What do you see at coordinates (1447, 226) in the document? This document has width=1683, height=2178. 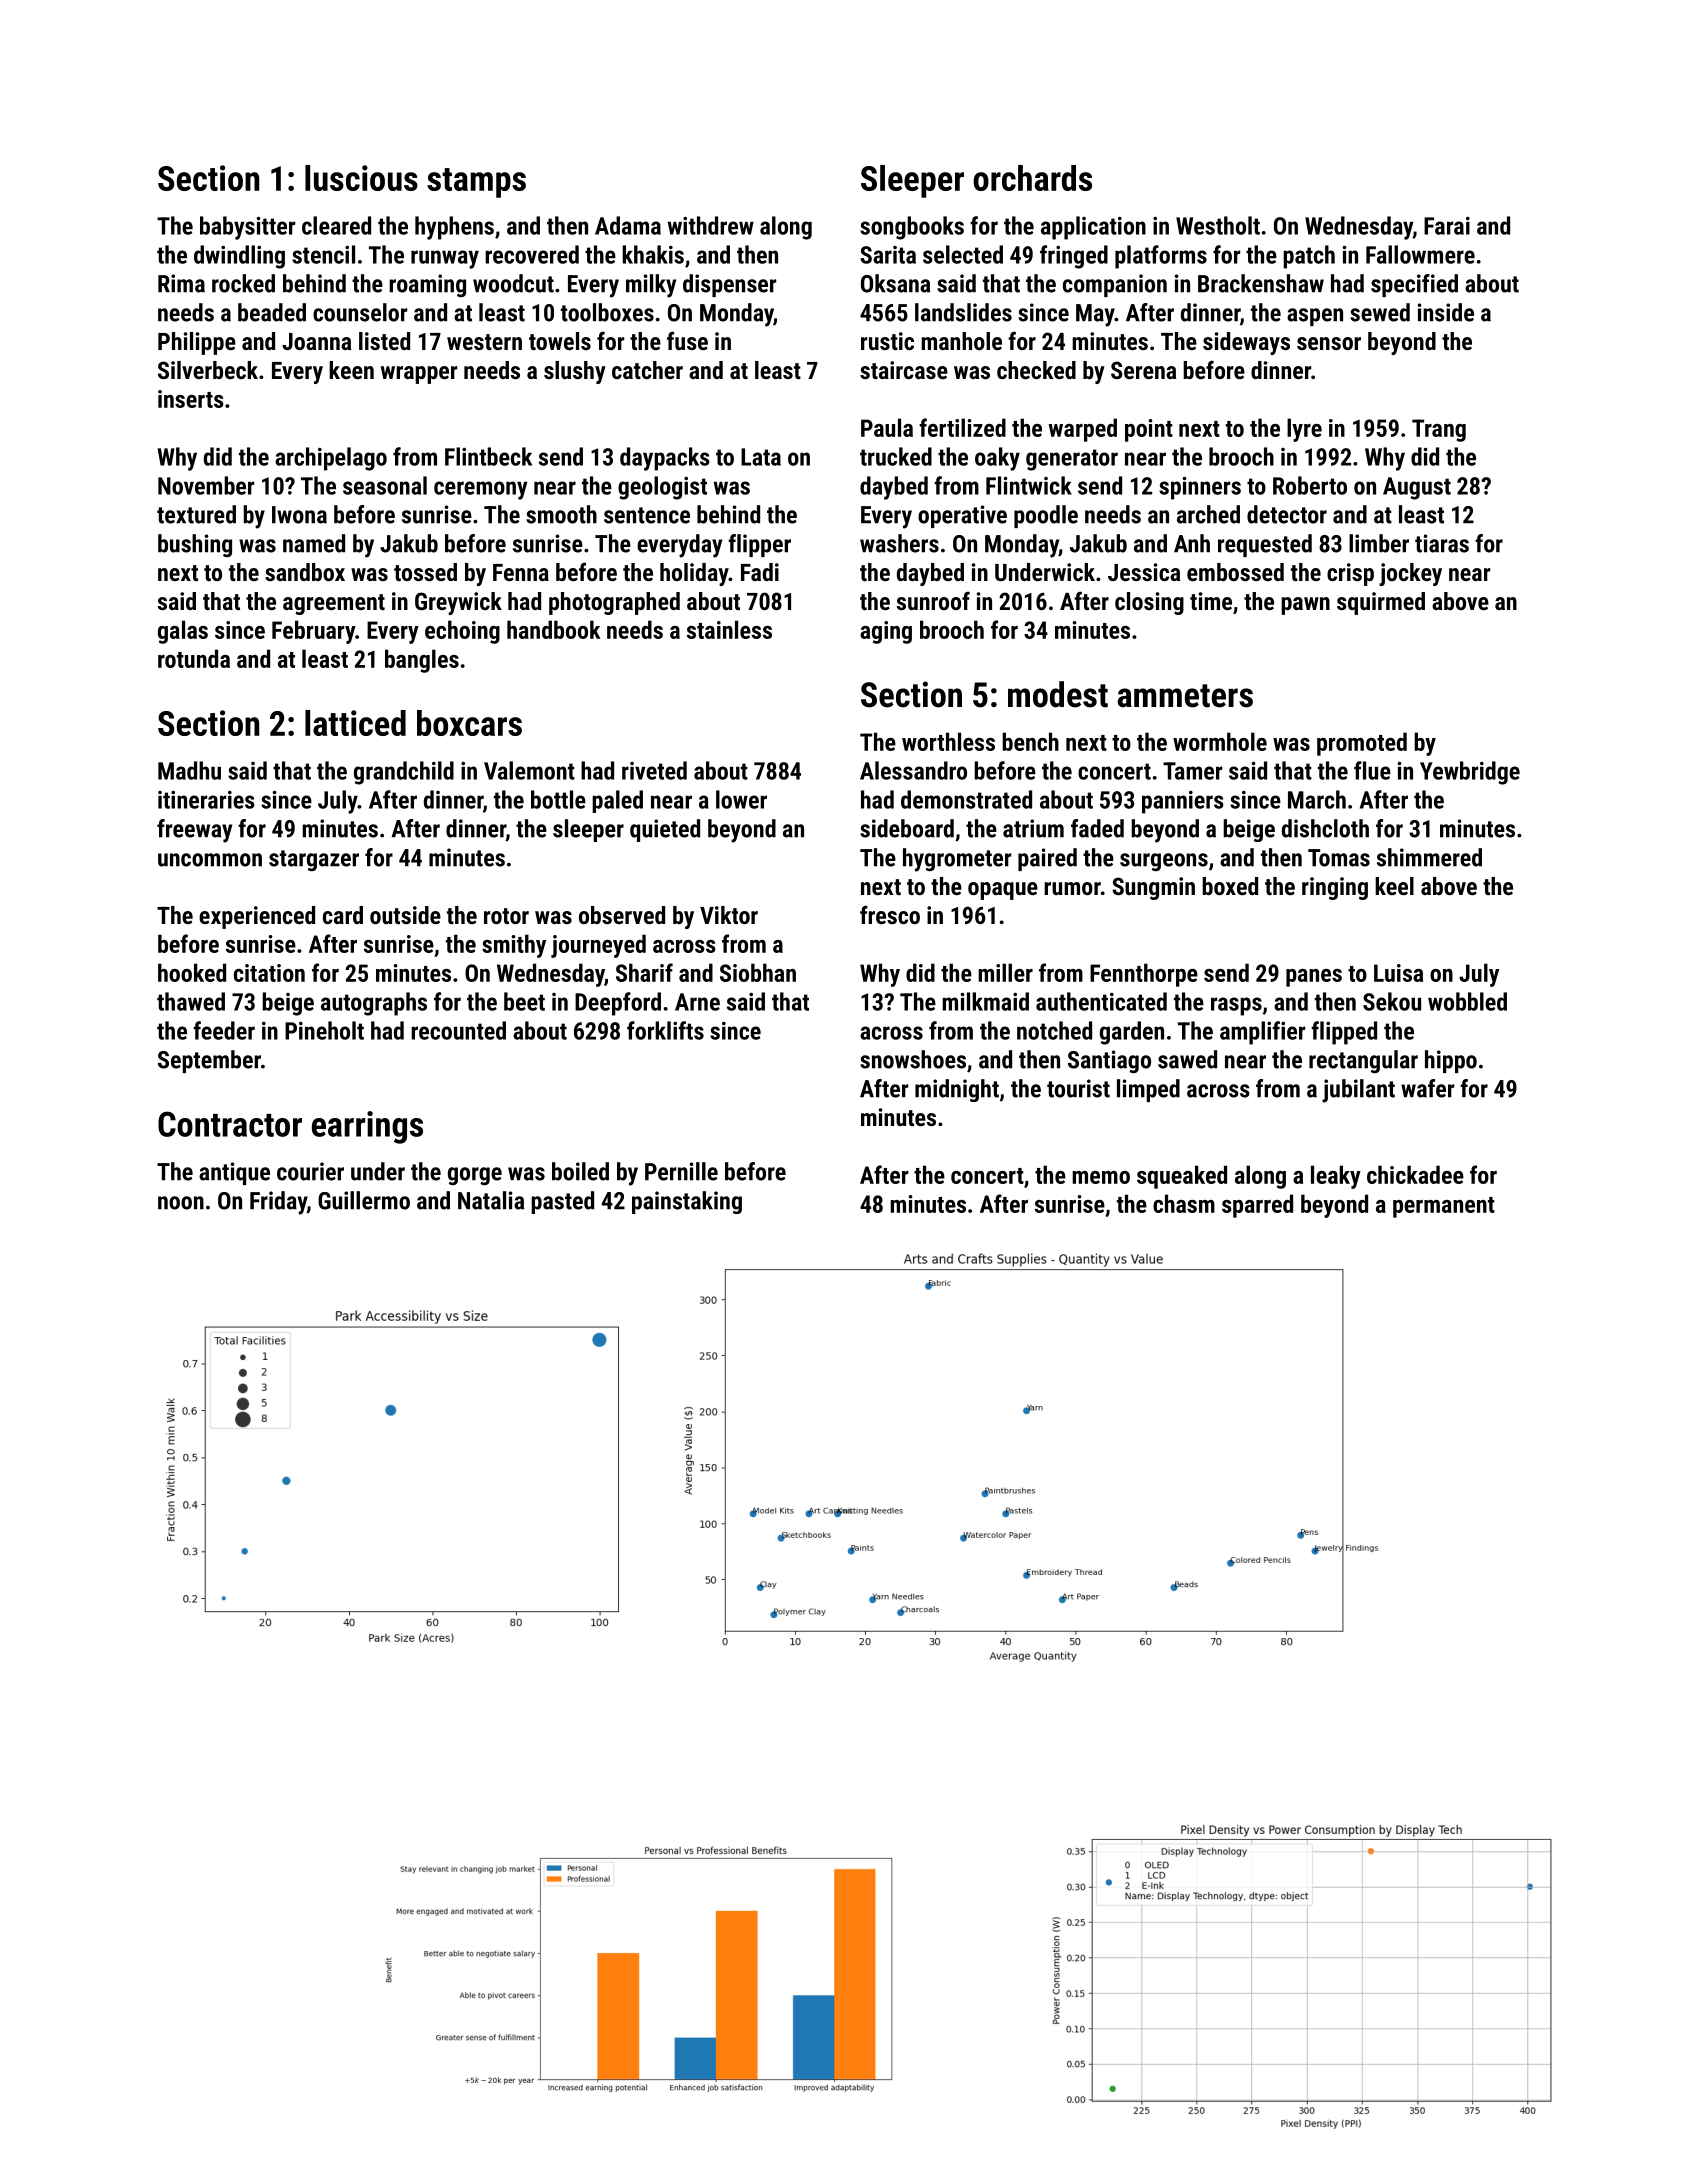 I see `Farai` at bounding box center [1447, 226].
